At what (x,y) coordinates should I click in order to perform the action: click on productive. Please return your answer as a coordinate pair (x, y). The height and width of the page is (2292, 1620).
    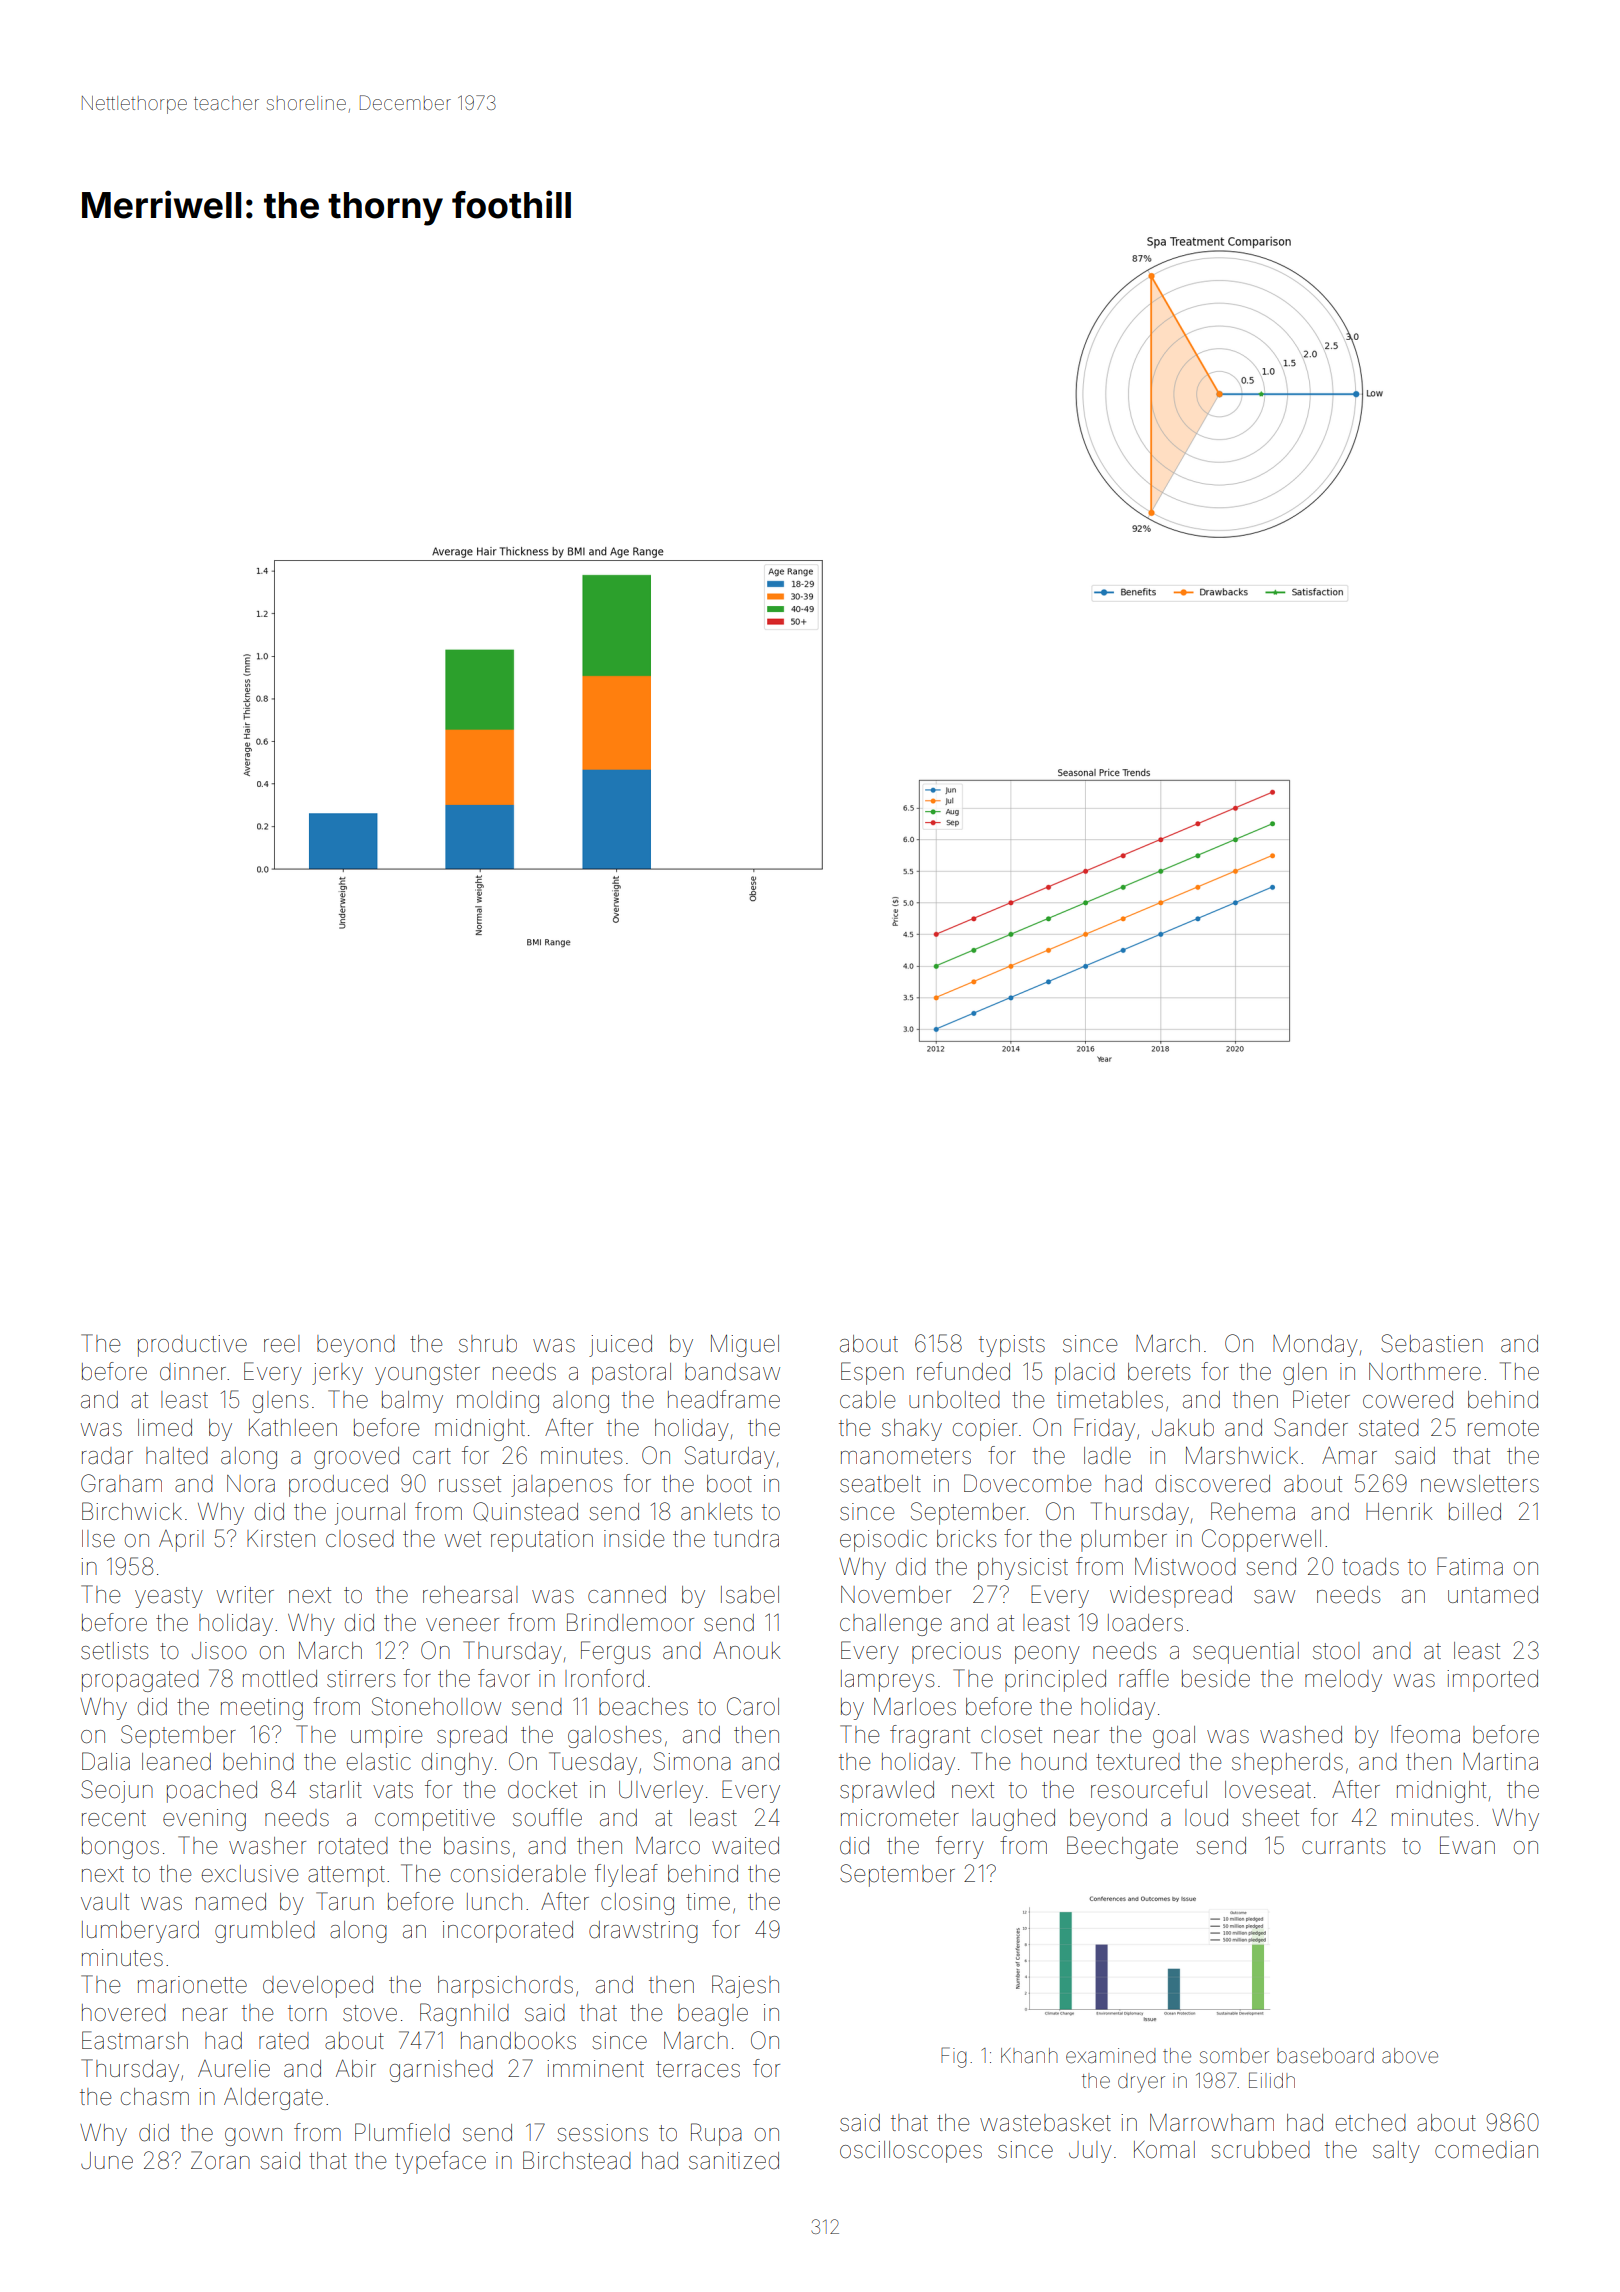
    Looking at the image, I should click on (192, 1346).
